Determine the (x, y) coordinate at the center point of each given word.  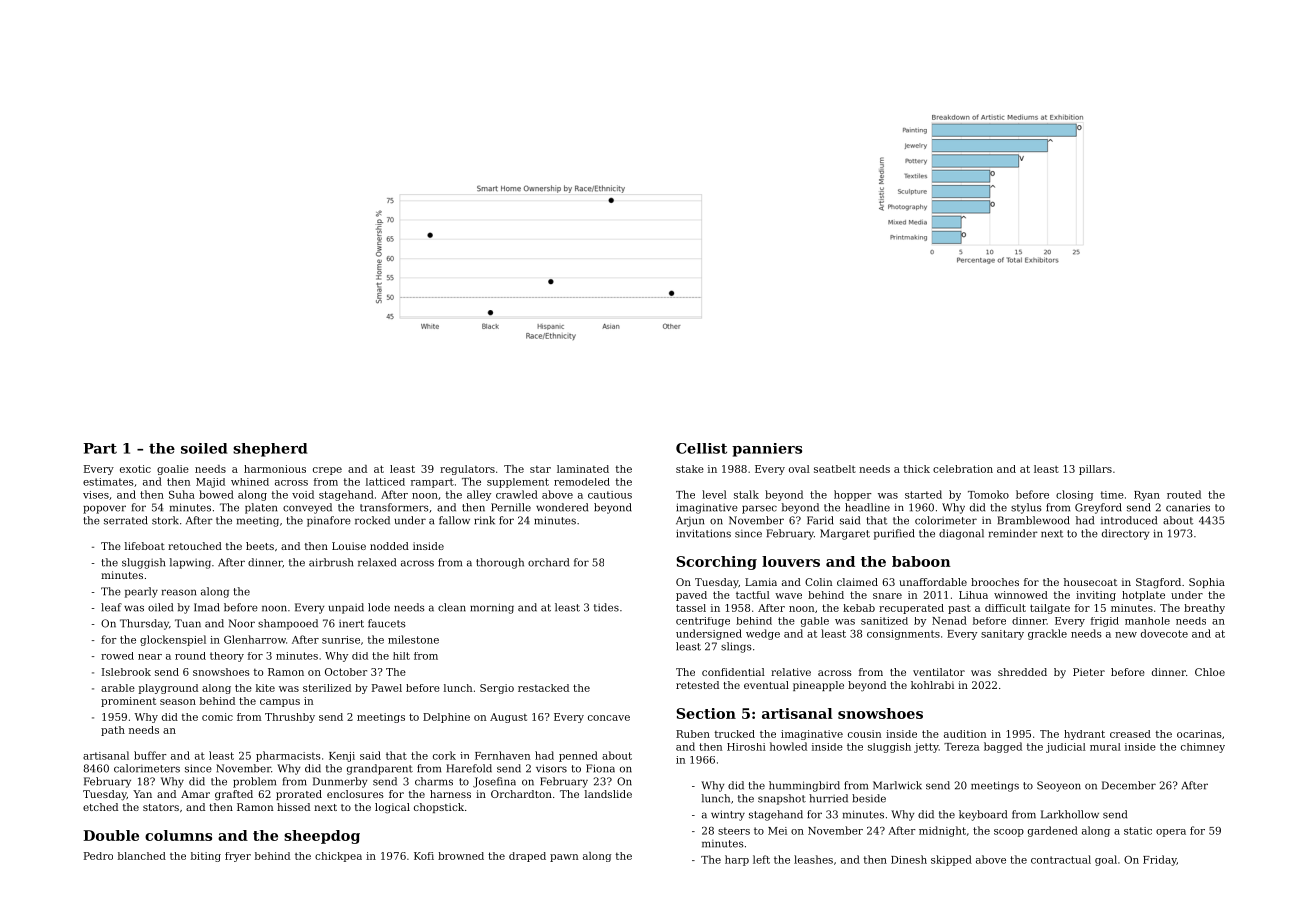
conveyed (307, 508)
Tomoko (988, 494)
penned (578, 756)
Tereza (961, 747)
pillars (1095, 470)
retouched (195, 546)
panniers (767, 450)
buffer (150, 755)
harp (737, 860)
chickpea (338, 857)
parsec (759, 509)
